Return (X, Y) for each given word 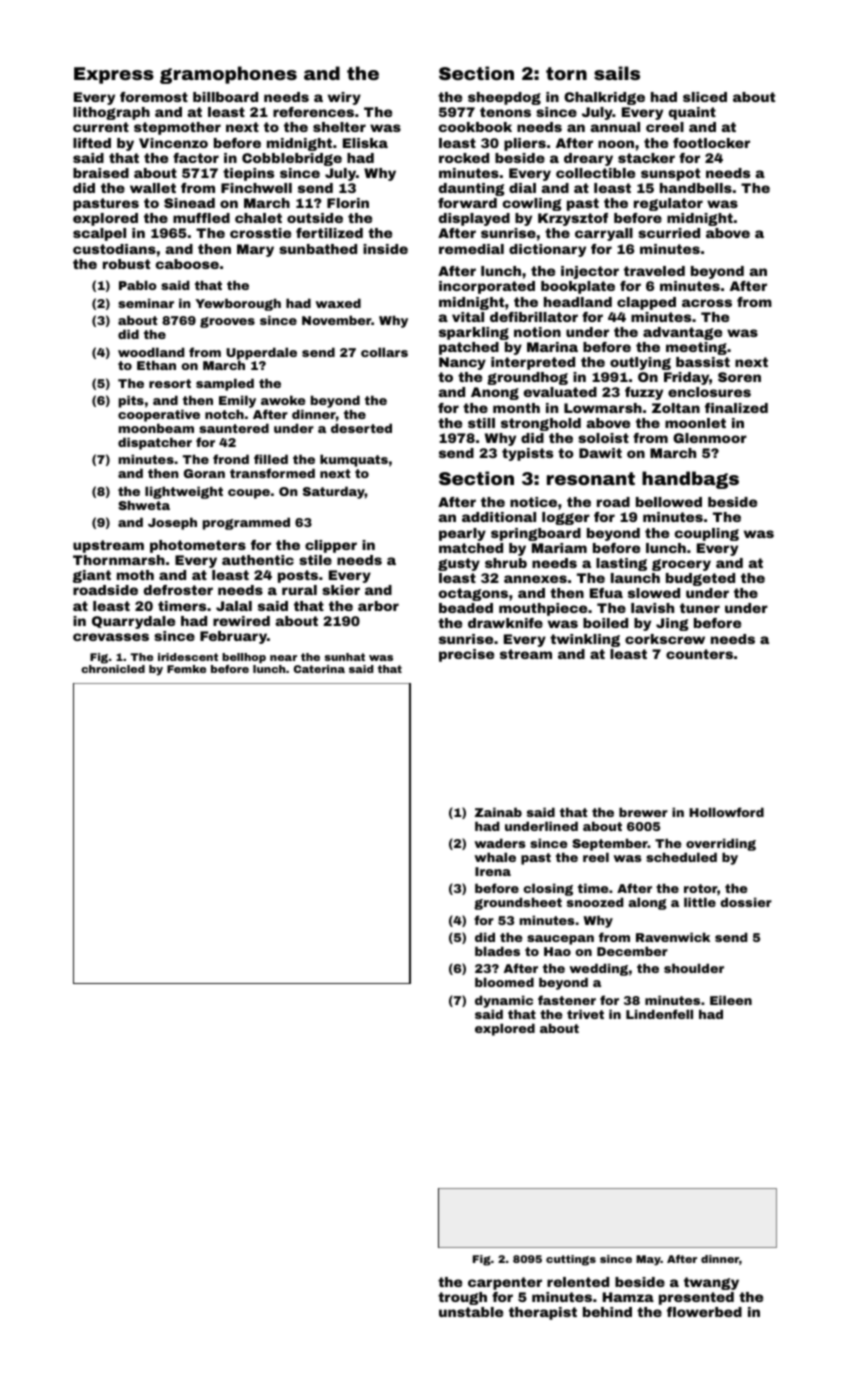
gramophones (228, 75)
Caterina (319, 669)
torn (566, 73)
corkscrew (665, 639)
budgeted (700, 579)
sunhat (344, 657)
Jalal (234, 606)
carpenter (505, 1283)
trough (462, 1298)
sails (617, 73)
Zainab (498, 812)
